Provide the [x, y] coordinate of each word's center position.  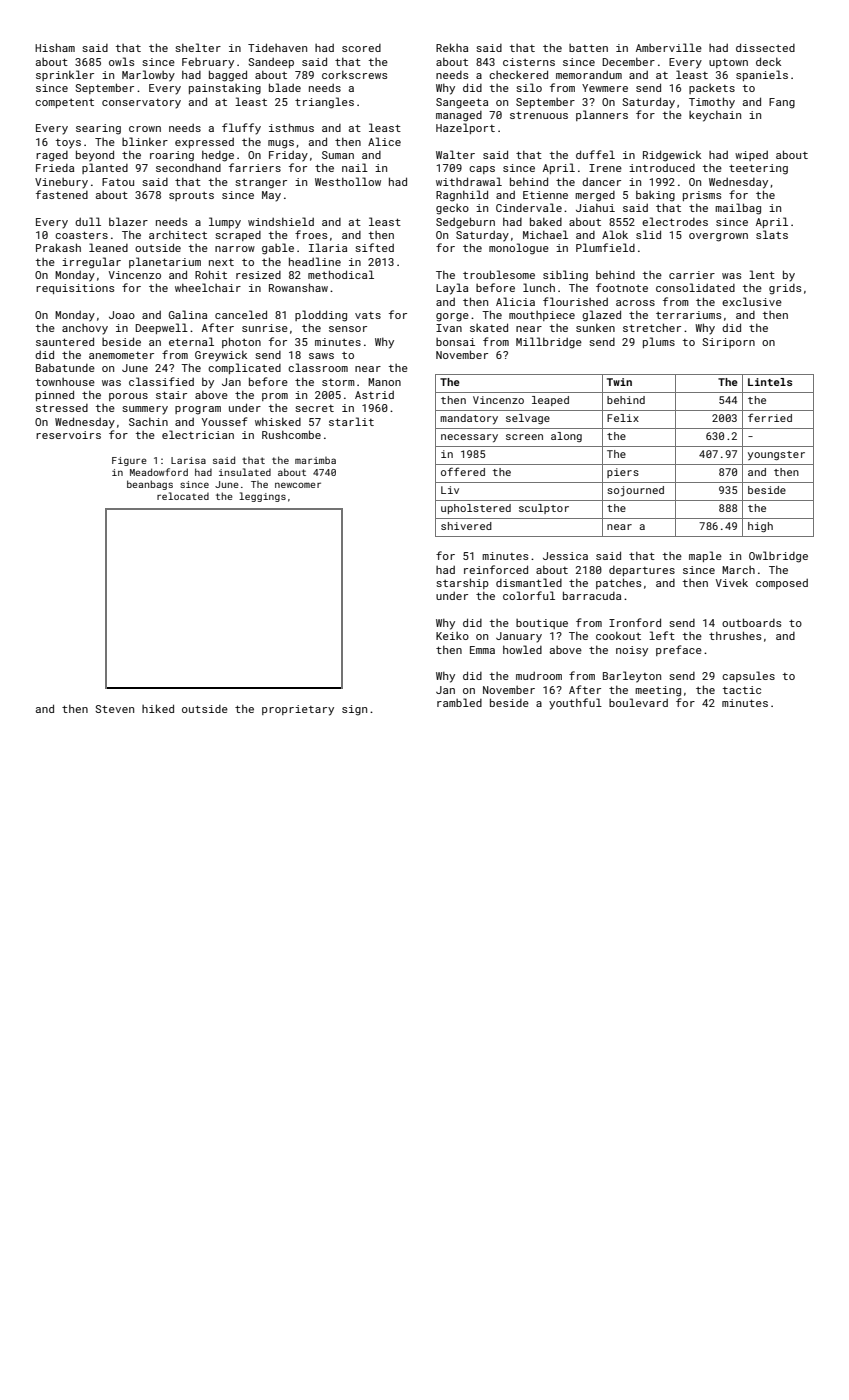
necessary [469, 438]
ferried [770, 417]
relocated [183, 496]
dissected [765, 47]
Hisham [55, 47]
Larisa [188, 460]
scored [361, 48]
